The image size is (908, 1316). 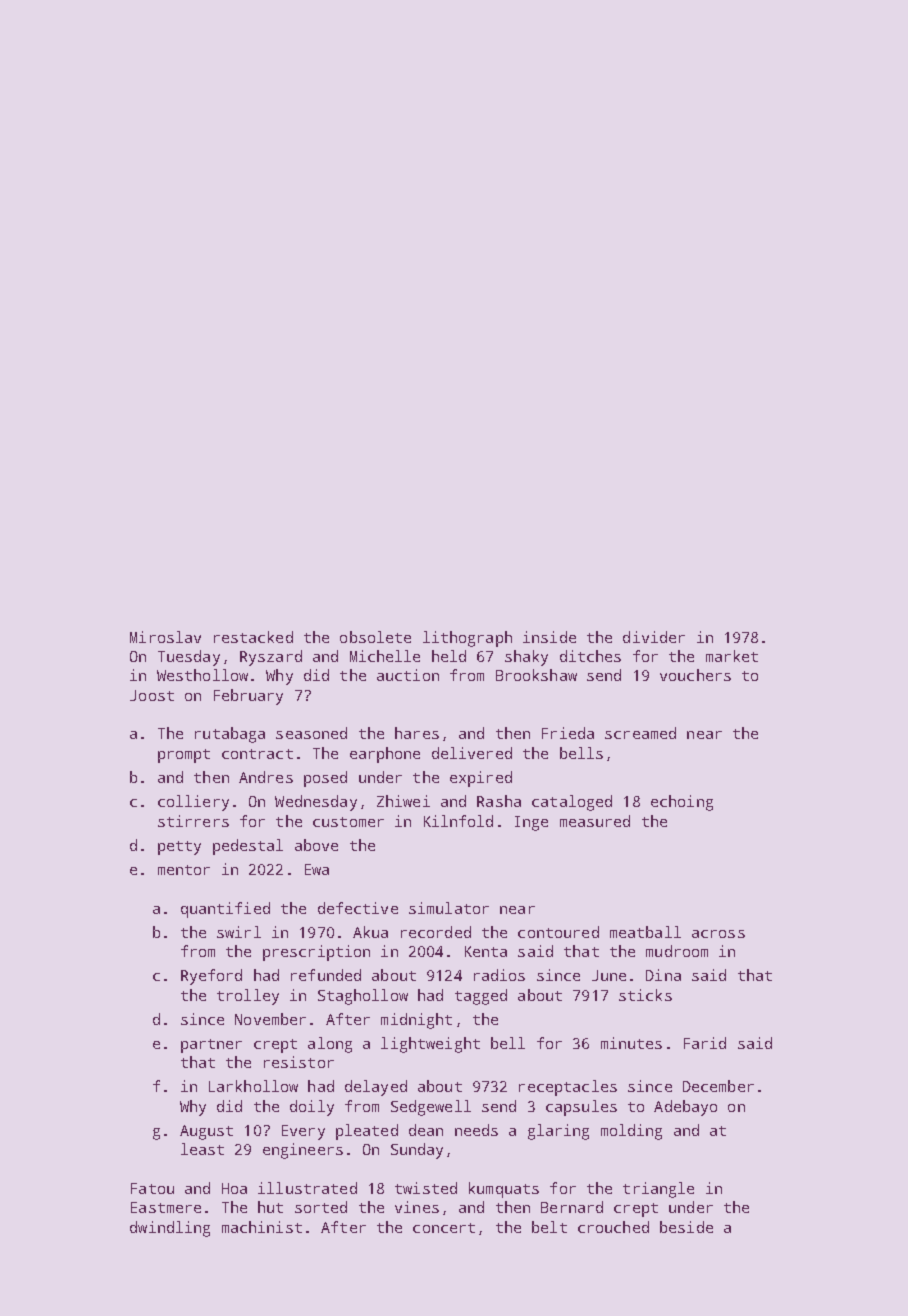 I want to click on across, so click(x=718, y=934).
